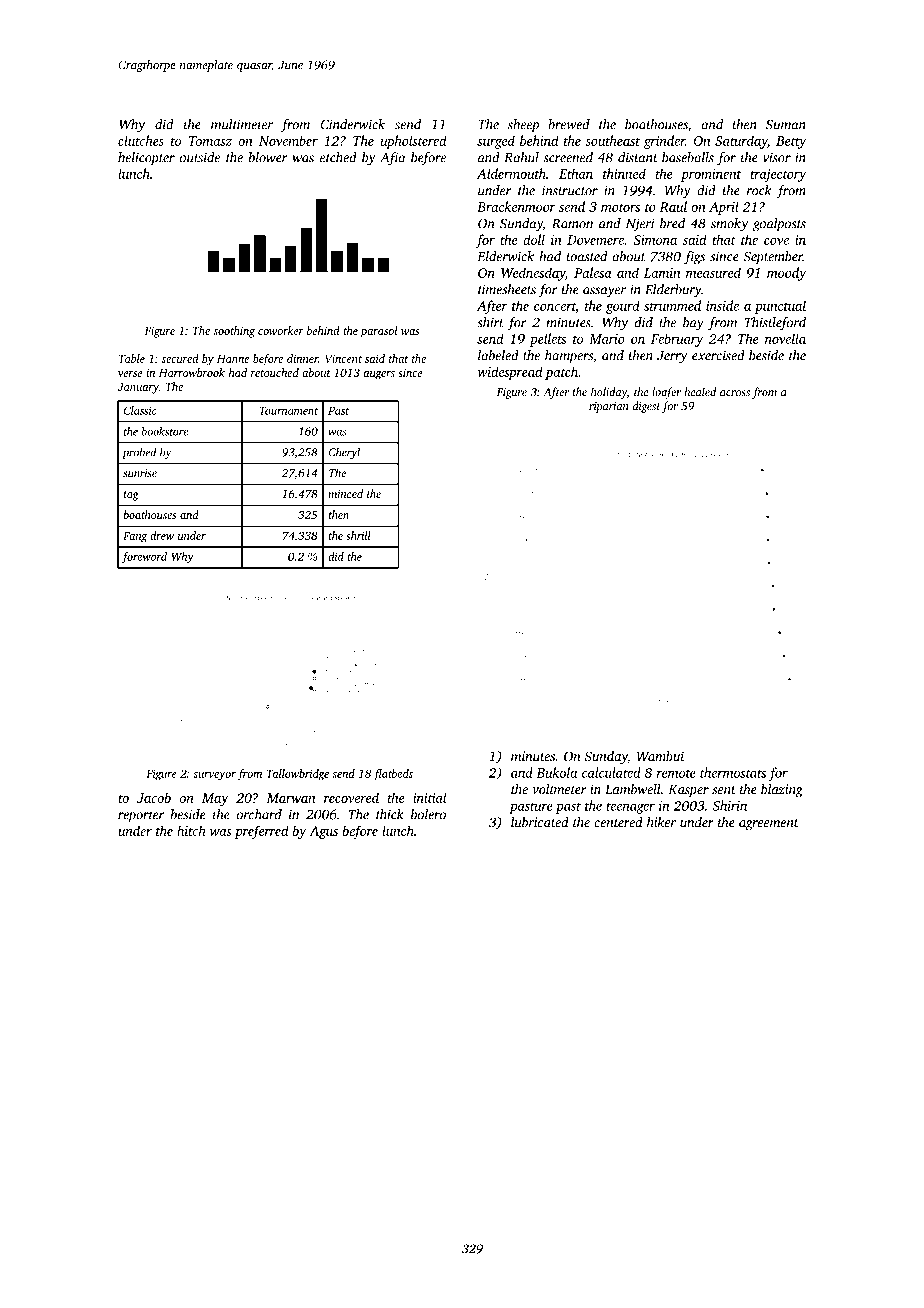 This screenshot has height=1308, width=924. Describe the element at coordinates (180, 358) in the screenshot. I see `secured` at that location.
